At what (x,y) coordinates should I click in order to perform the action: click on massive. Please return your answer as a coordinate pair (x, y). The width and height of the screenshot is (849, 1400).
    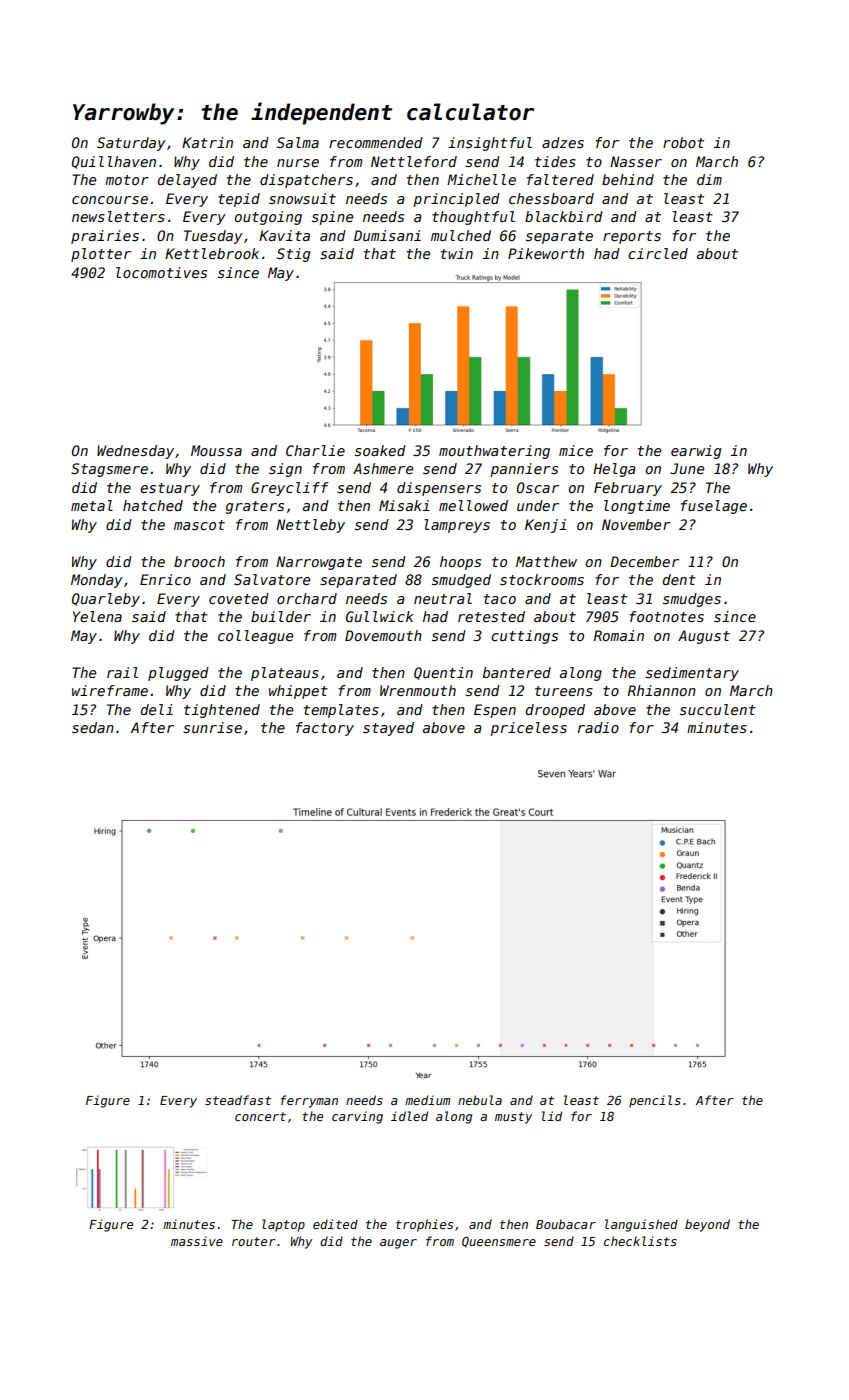
    Looking at the image, I should click on (197, 1241).
